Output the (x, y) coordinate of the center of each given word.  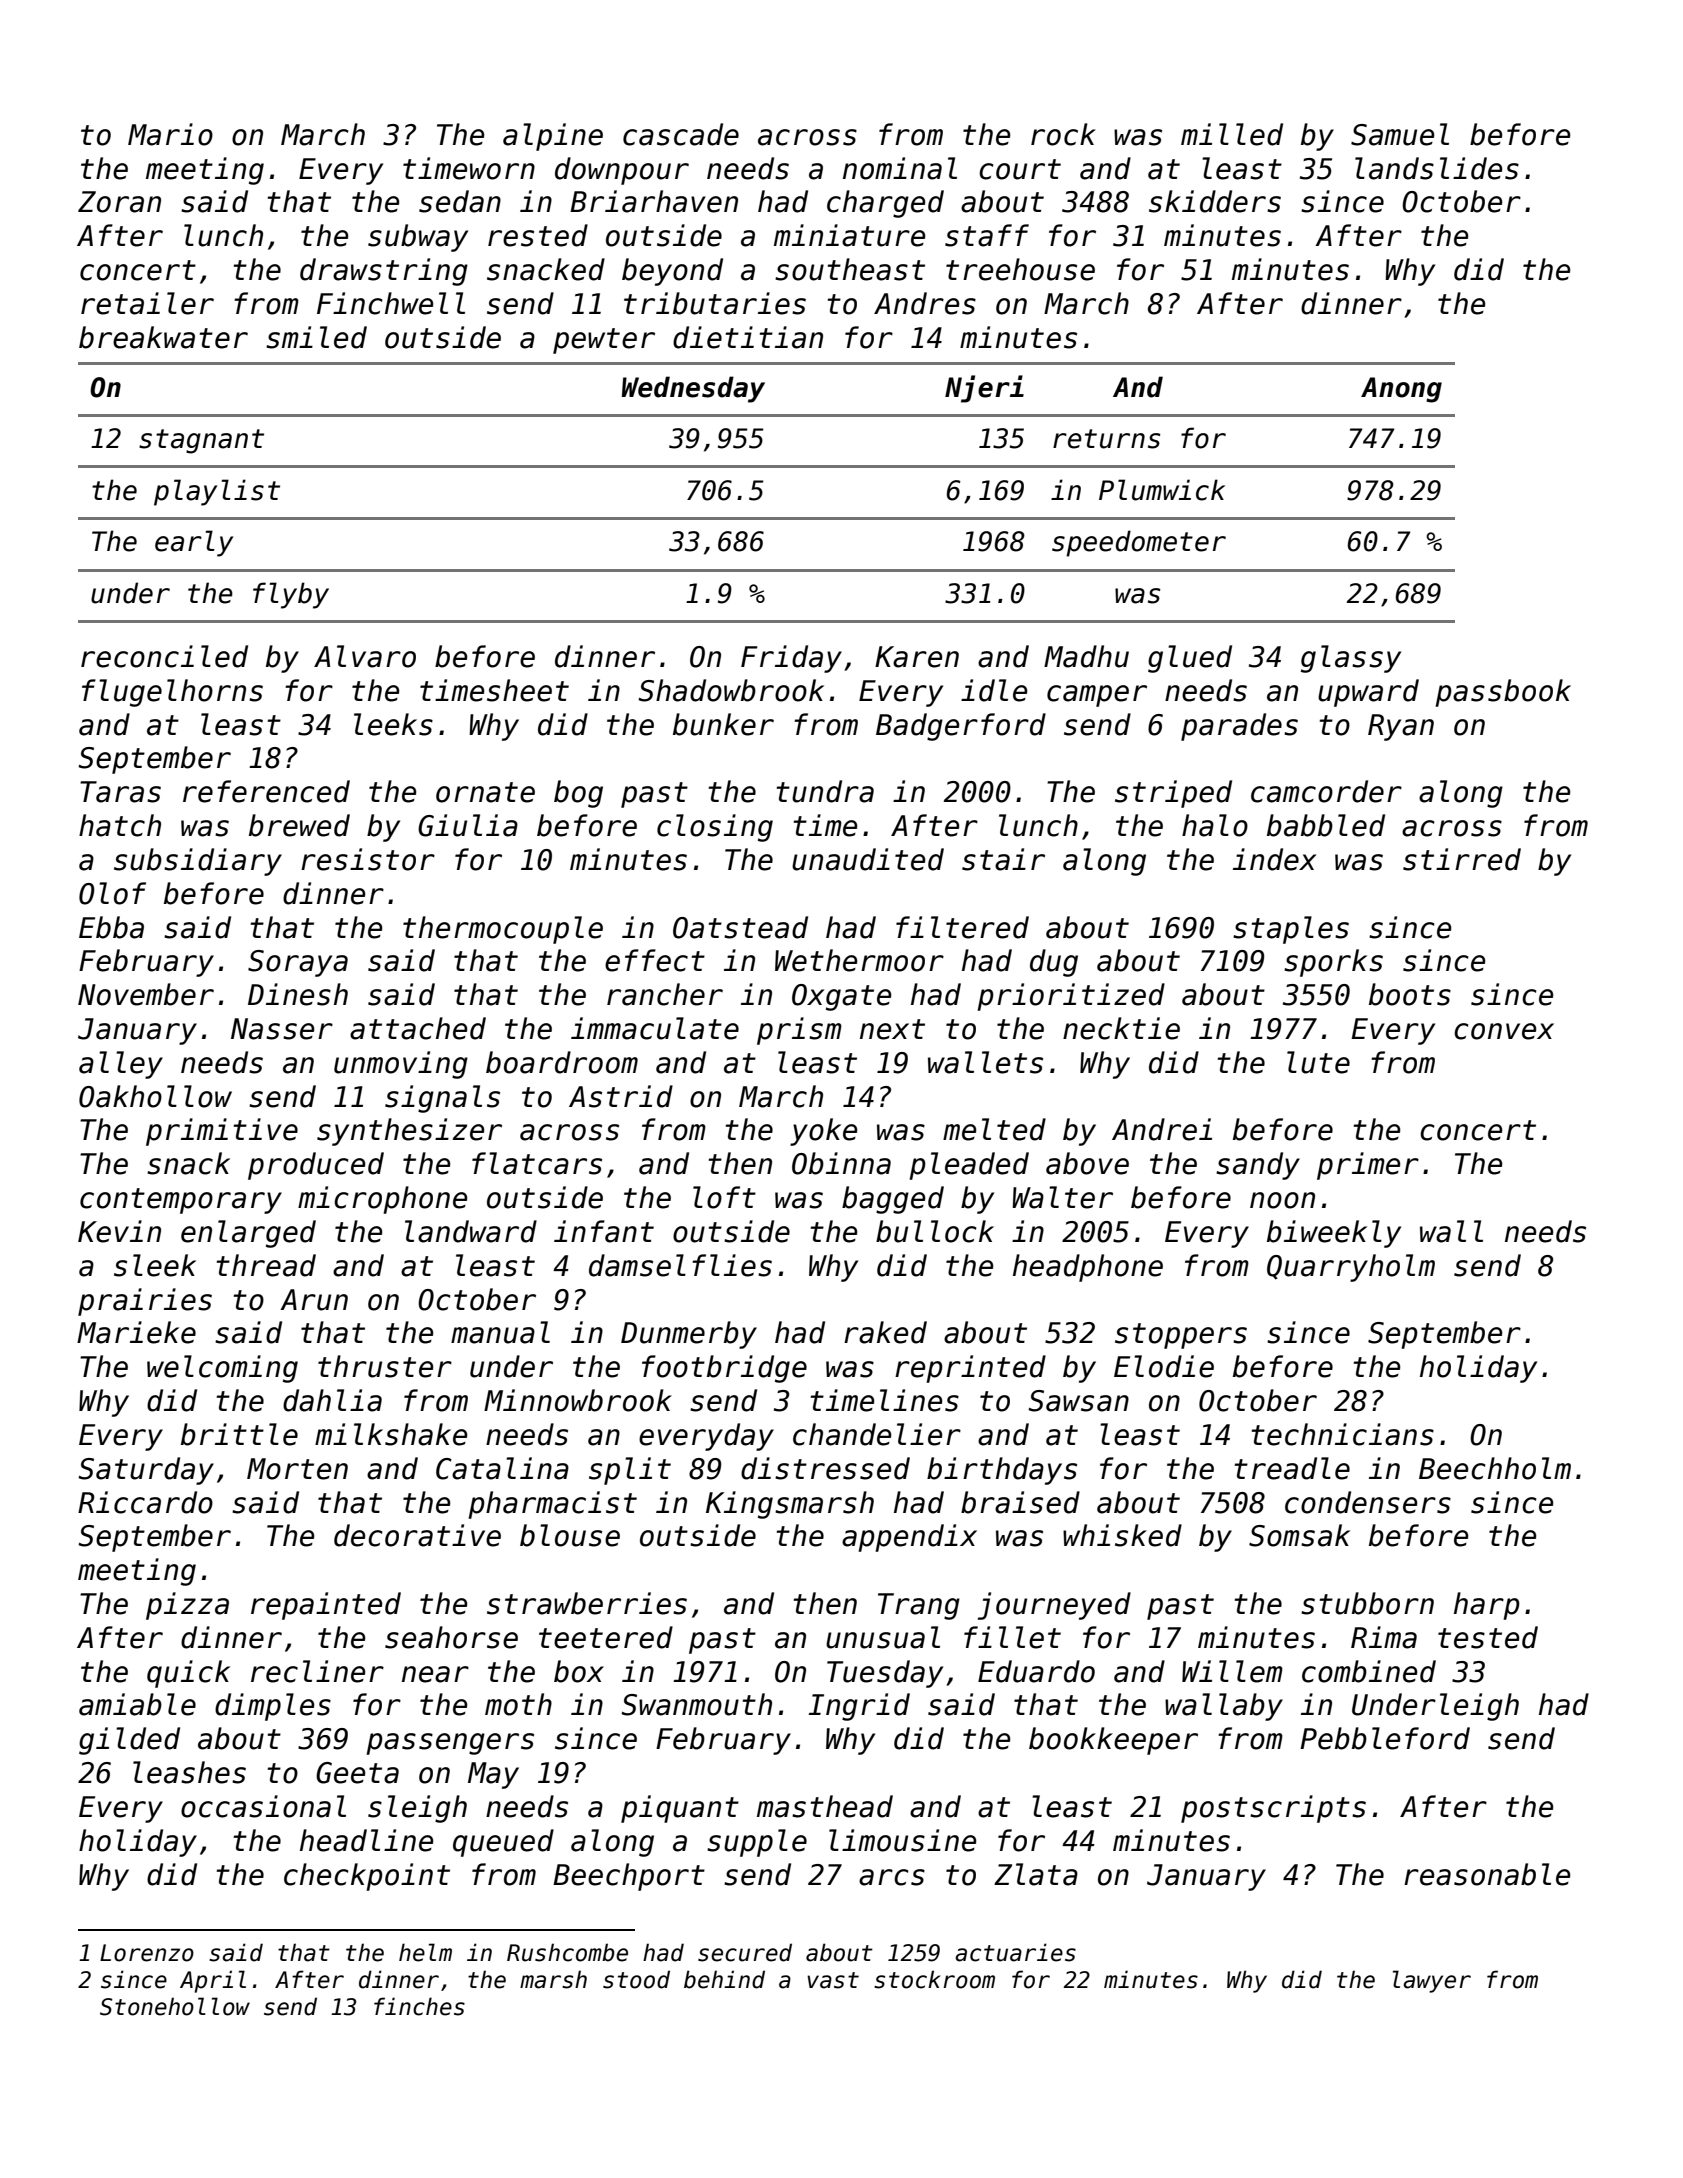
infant (604, 1231)
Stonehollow (175, 2006)
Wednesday (693, 389)
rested (538, 235)
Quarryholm (1351, 1268)
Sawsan (1078, 1401)
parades (1239, 727)
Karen (917, 657)
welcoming (222, 1369)
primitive (222, 1132)
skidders (1215, 201)
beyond (672, 272)
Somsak (1299, 1535)
